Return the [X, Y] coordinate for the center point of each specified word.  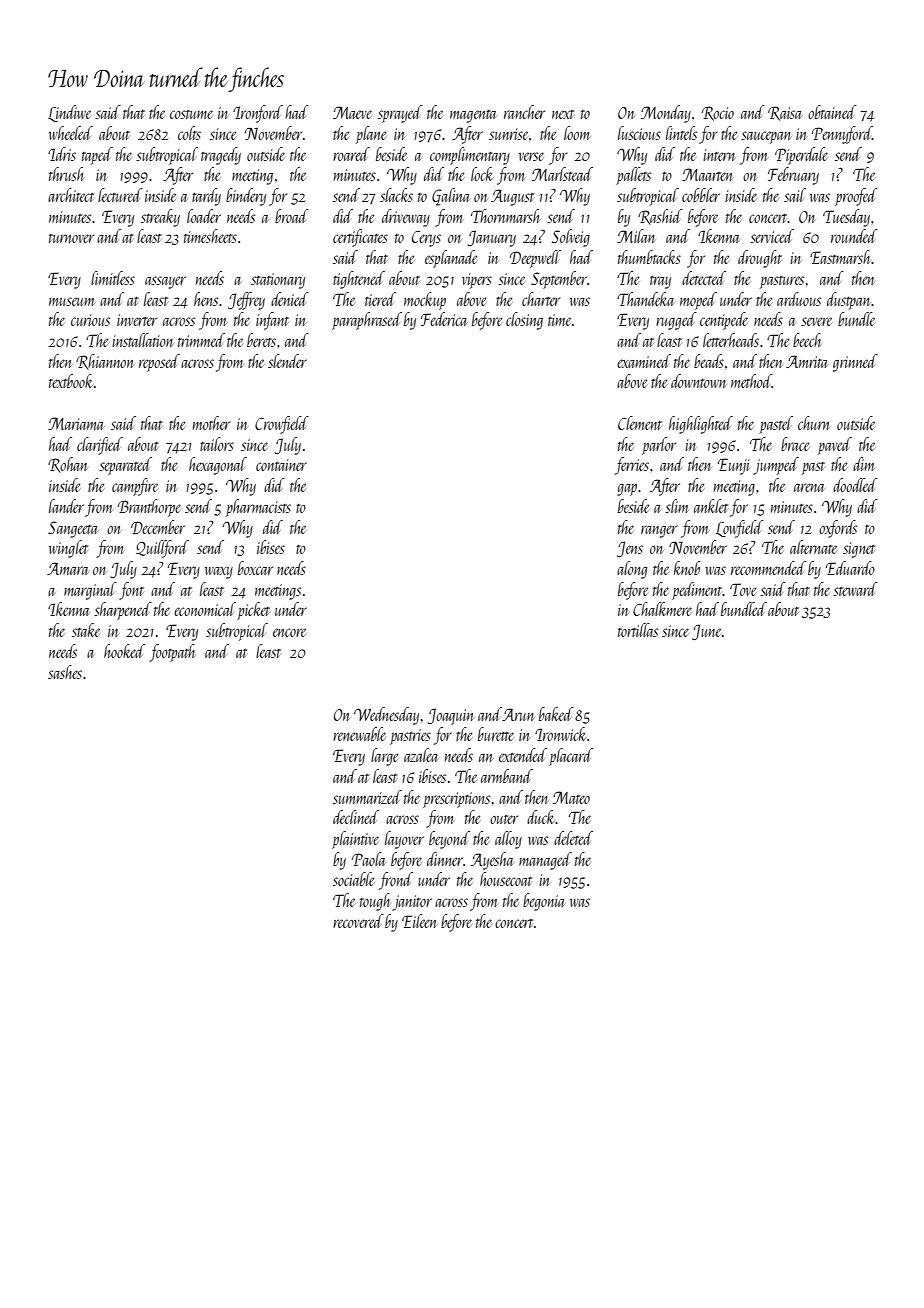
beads [709, 361]
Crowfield [282, 425]
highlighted [701, 425]
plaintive [355, 840]
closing [524, 321]
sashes [65, 672]
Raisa [785, 113]
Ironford [258, 114]
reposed [159, 363]
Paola [368, 859]
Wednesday [386, 716]
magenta [473, 116]
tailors [217, 444]
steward [855, 589]
